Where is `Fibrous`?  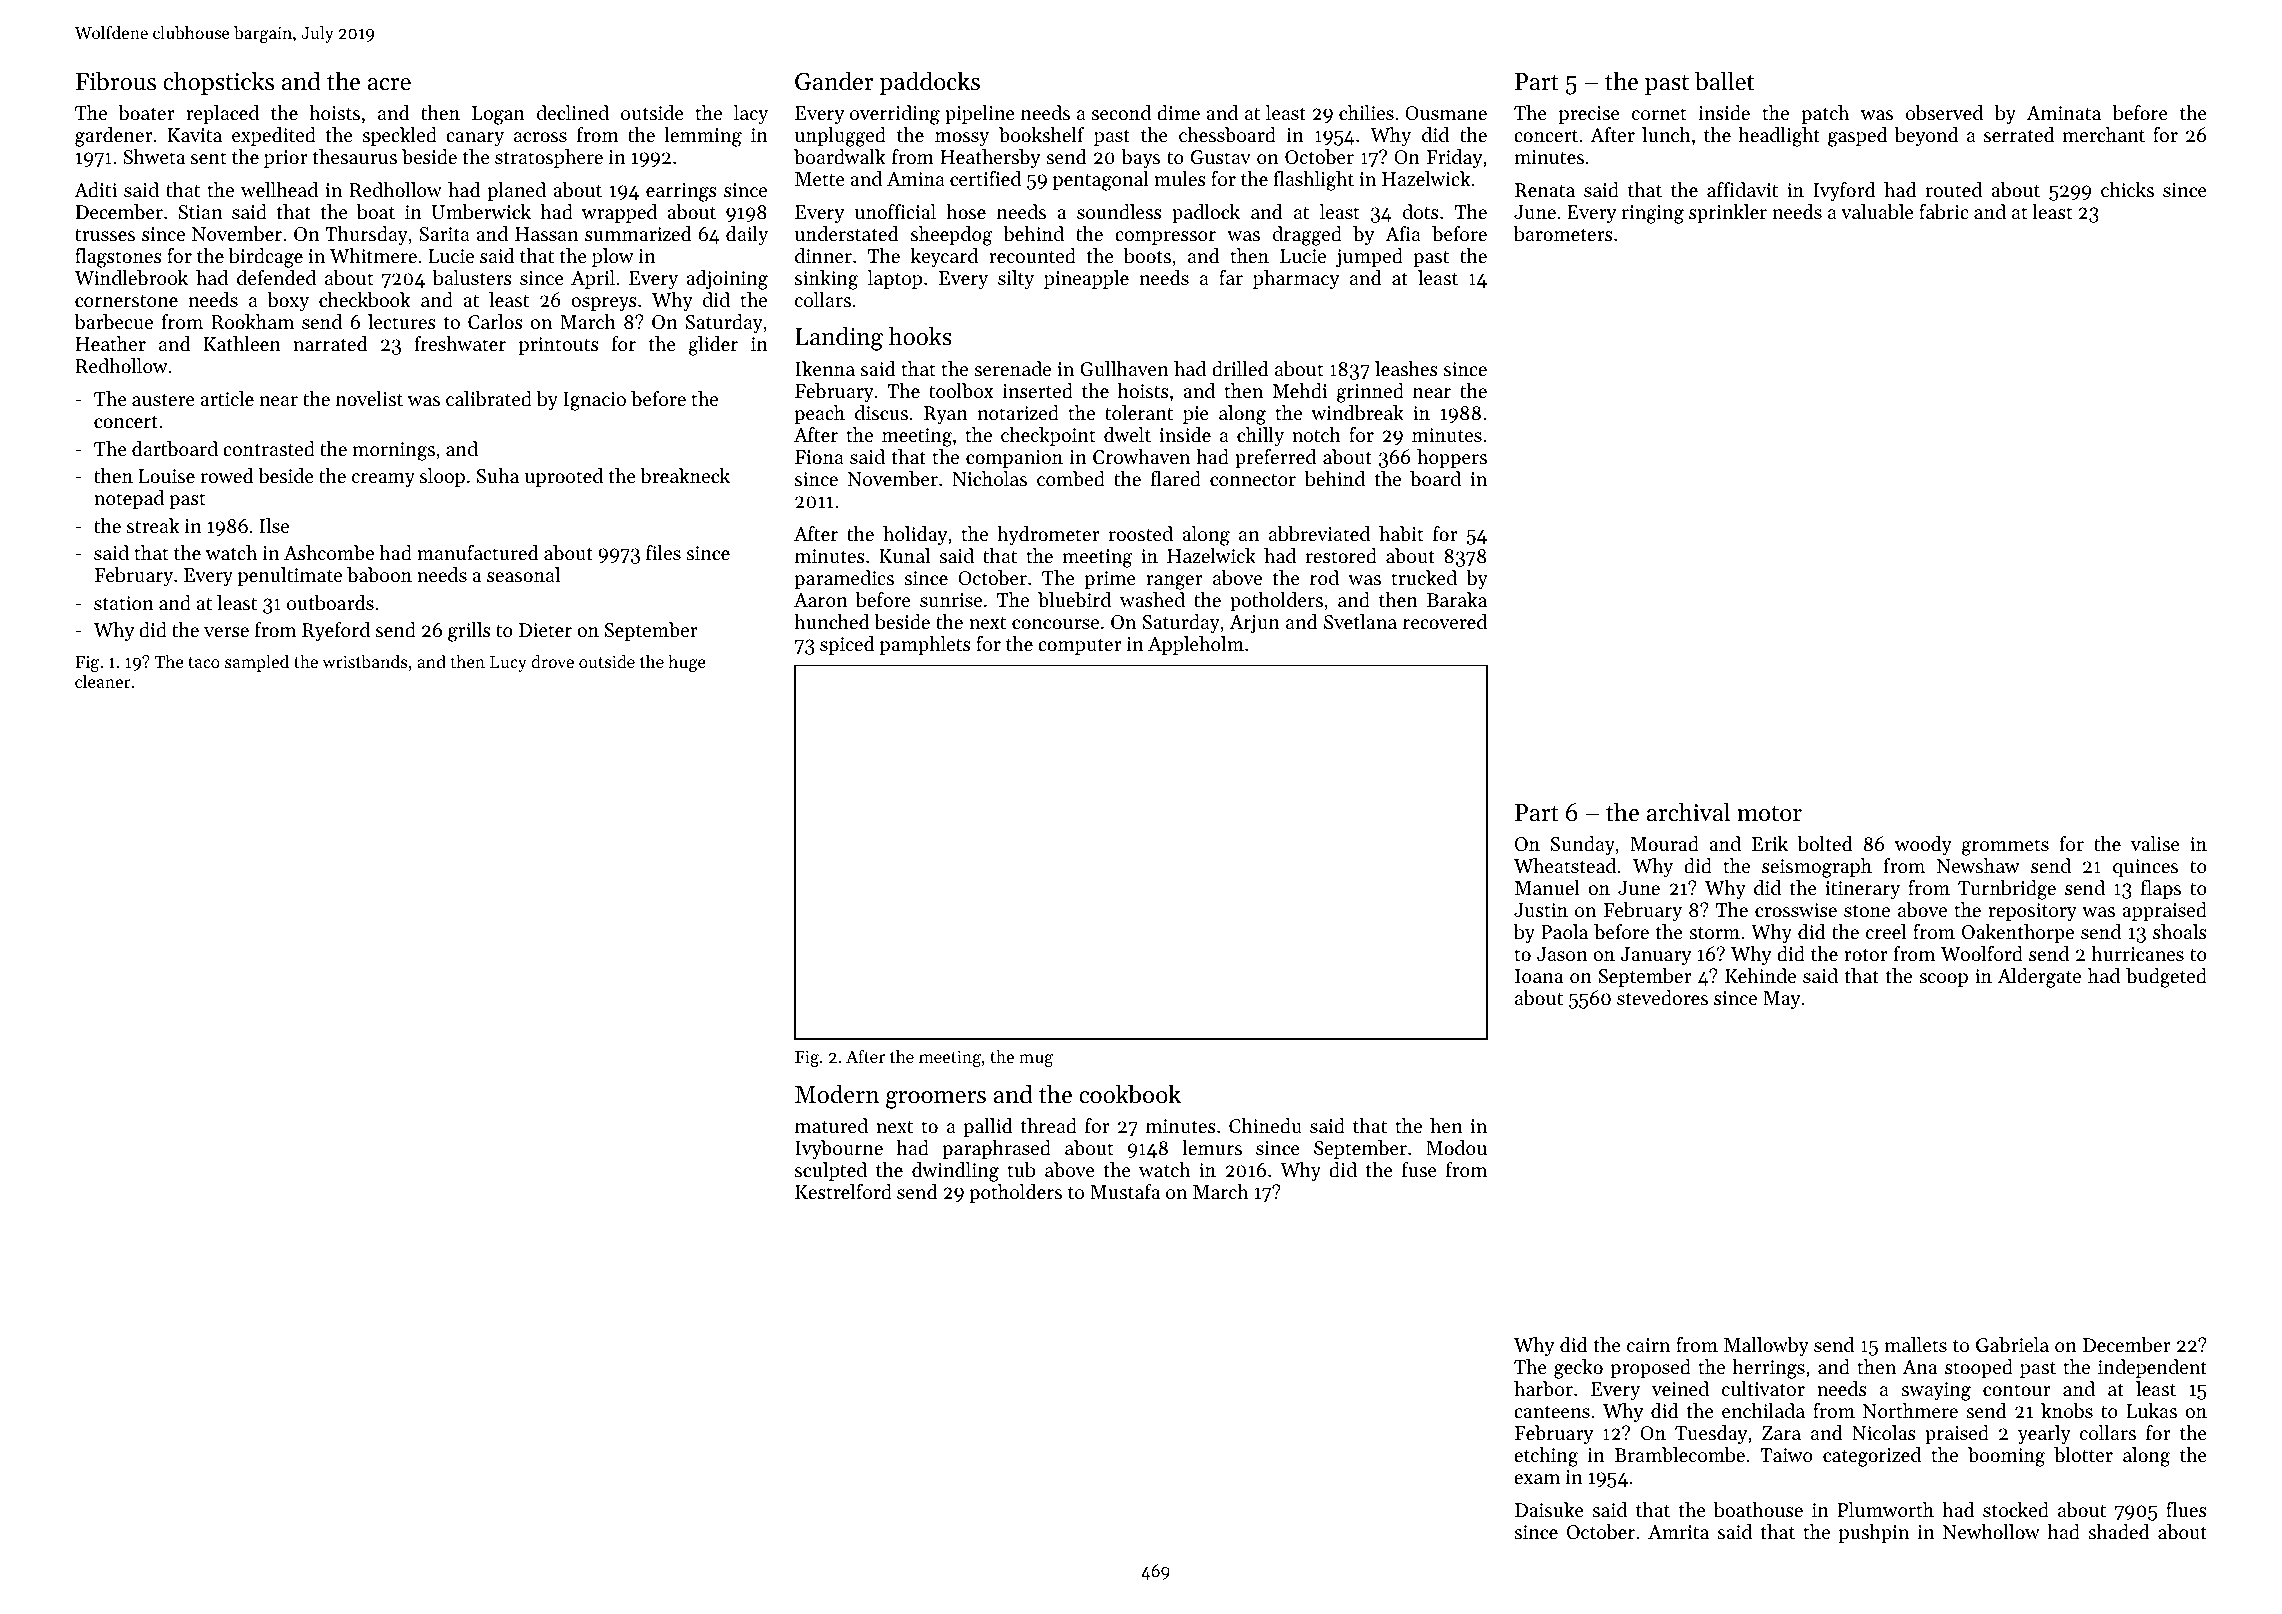 Fibrous is located at coordinates (116, 81).
